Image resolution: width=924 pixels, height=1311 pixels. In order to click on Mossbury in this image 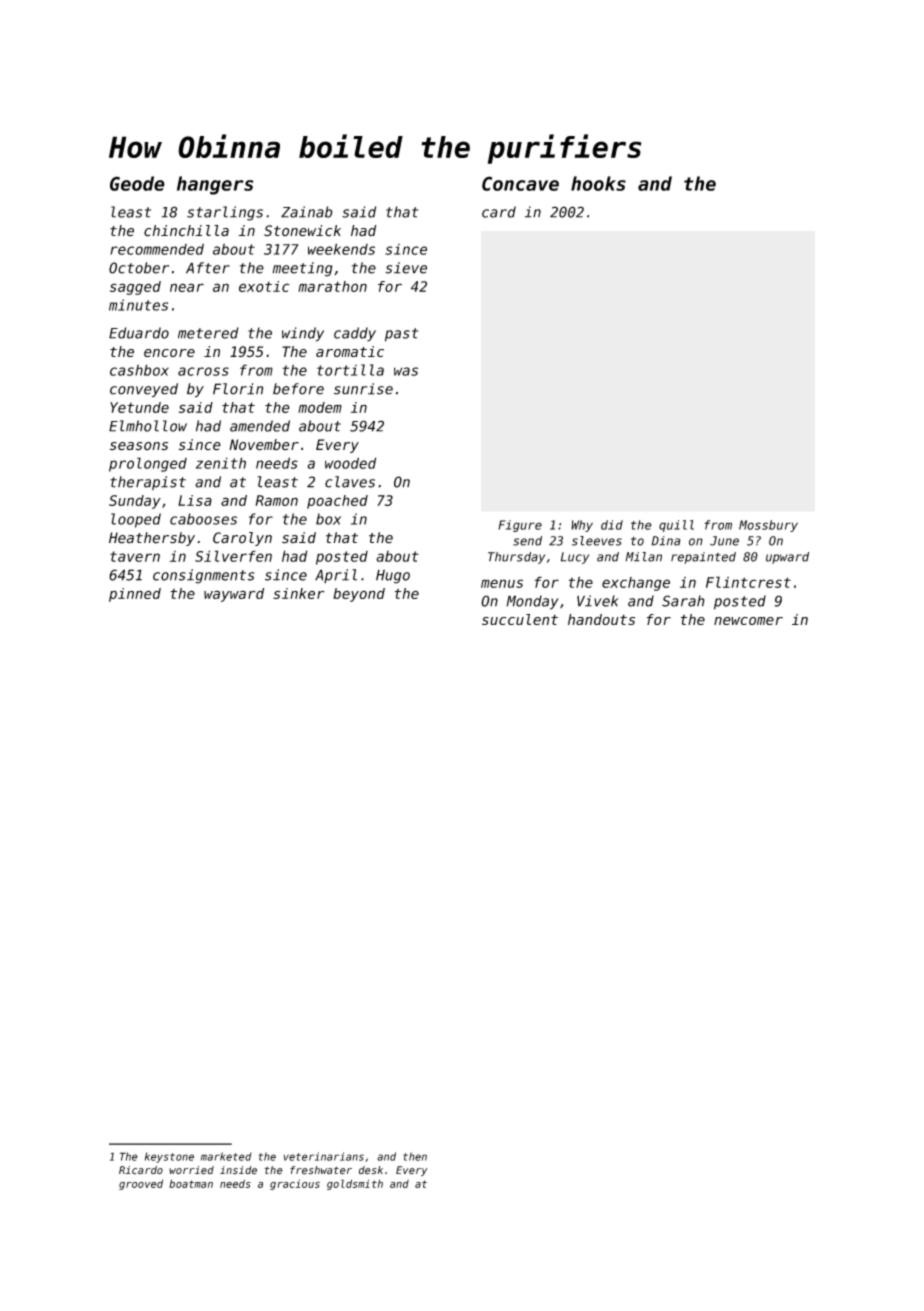, I will do `click(768, 526)`.
